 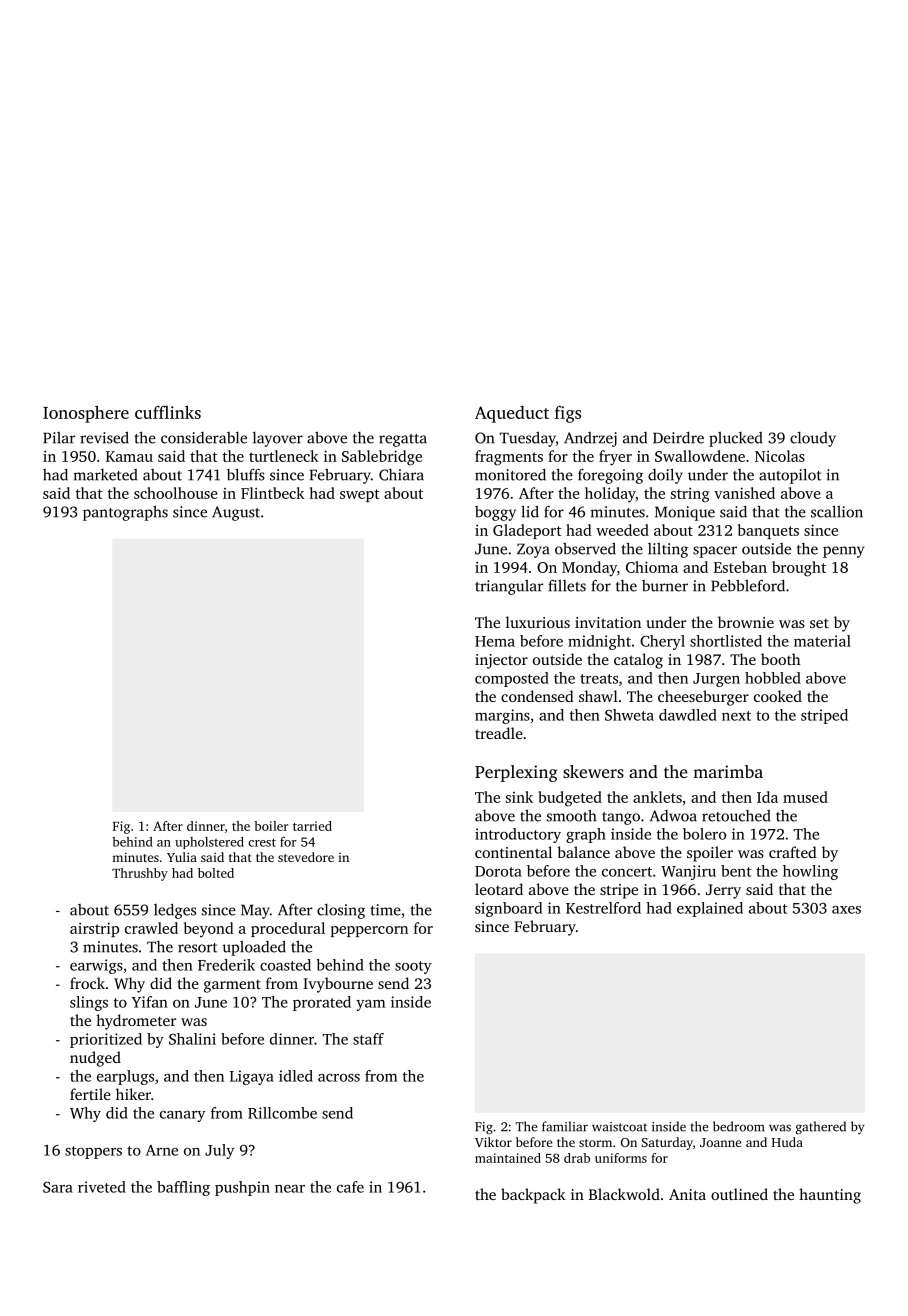 What do you see at coordinates (273, 493) in the document?
I see `Flintbeck` at bounding box center [273, 493].
